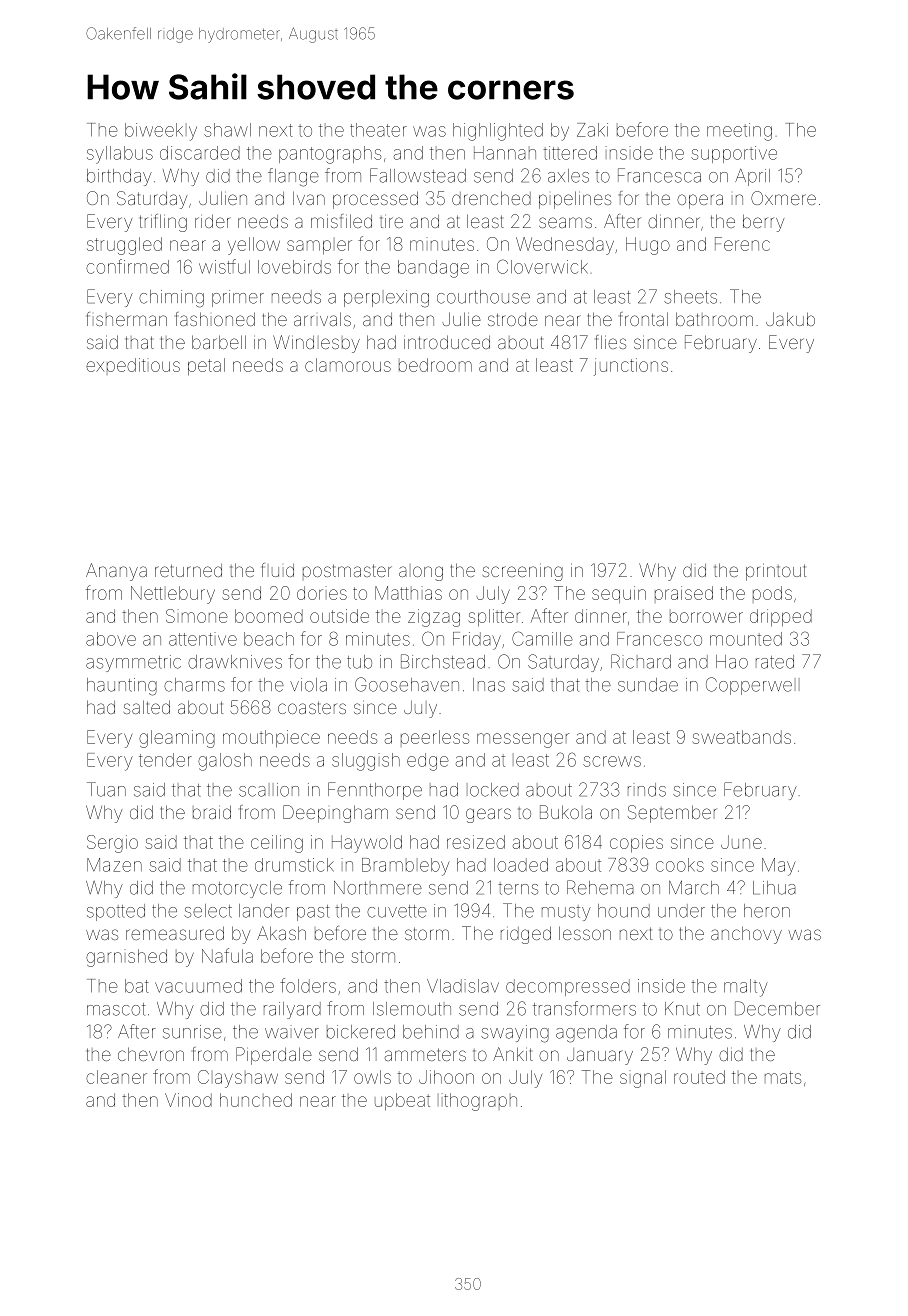  Describe the element at coordinates (518, 888) in the screenshot. I see `terns` at that location.
